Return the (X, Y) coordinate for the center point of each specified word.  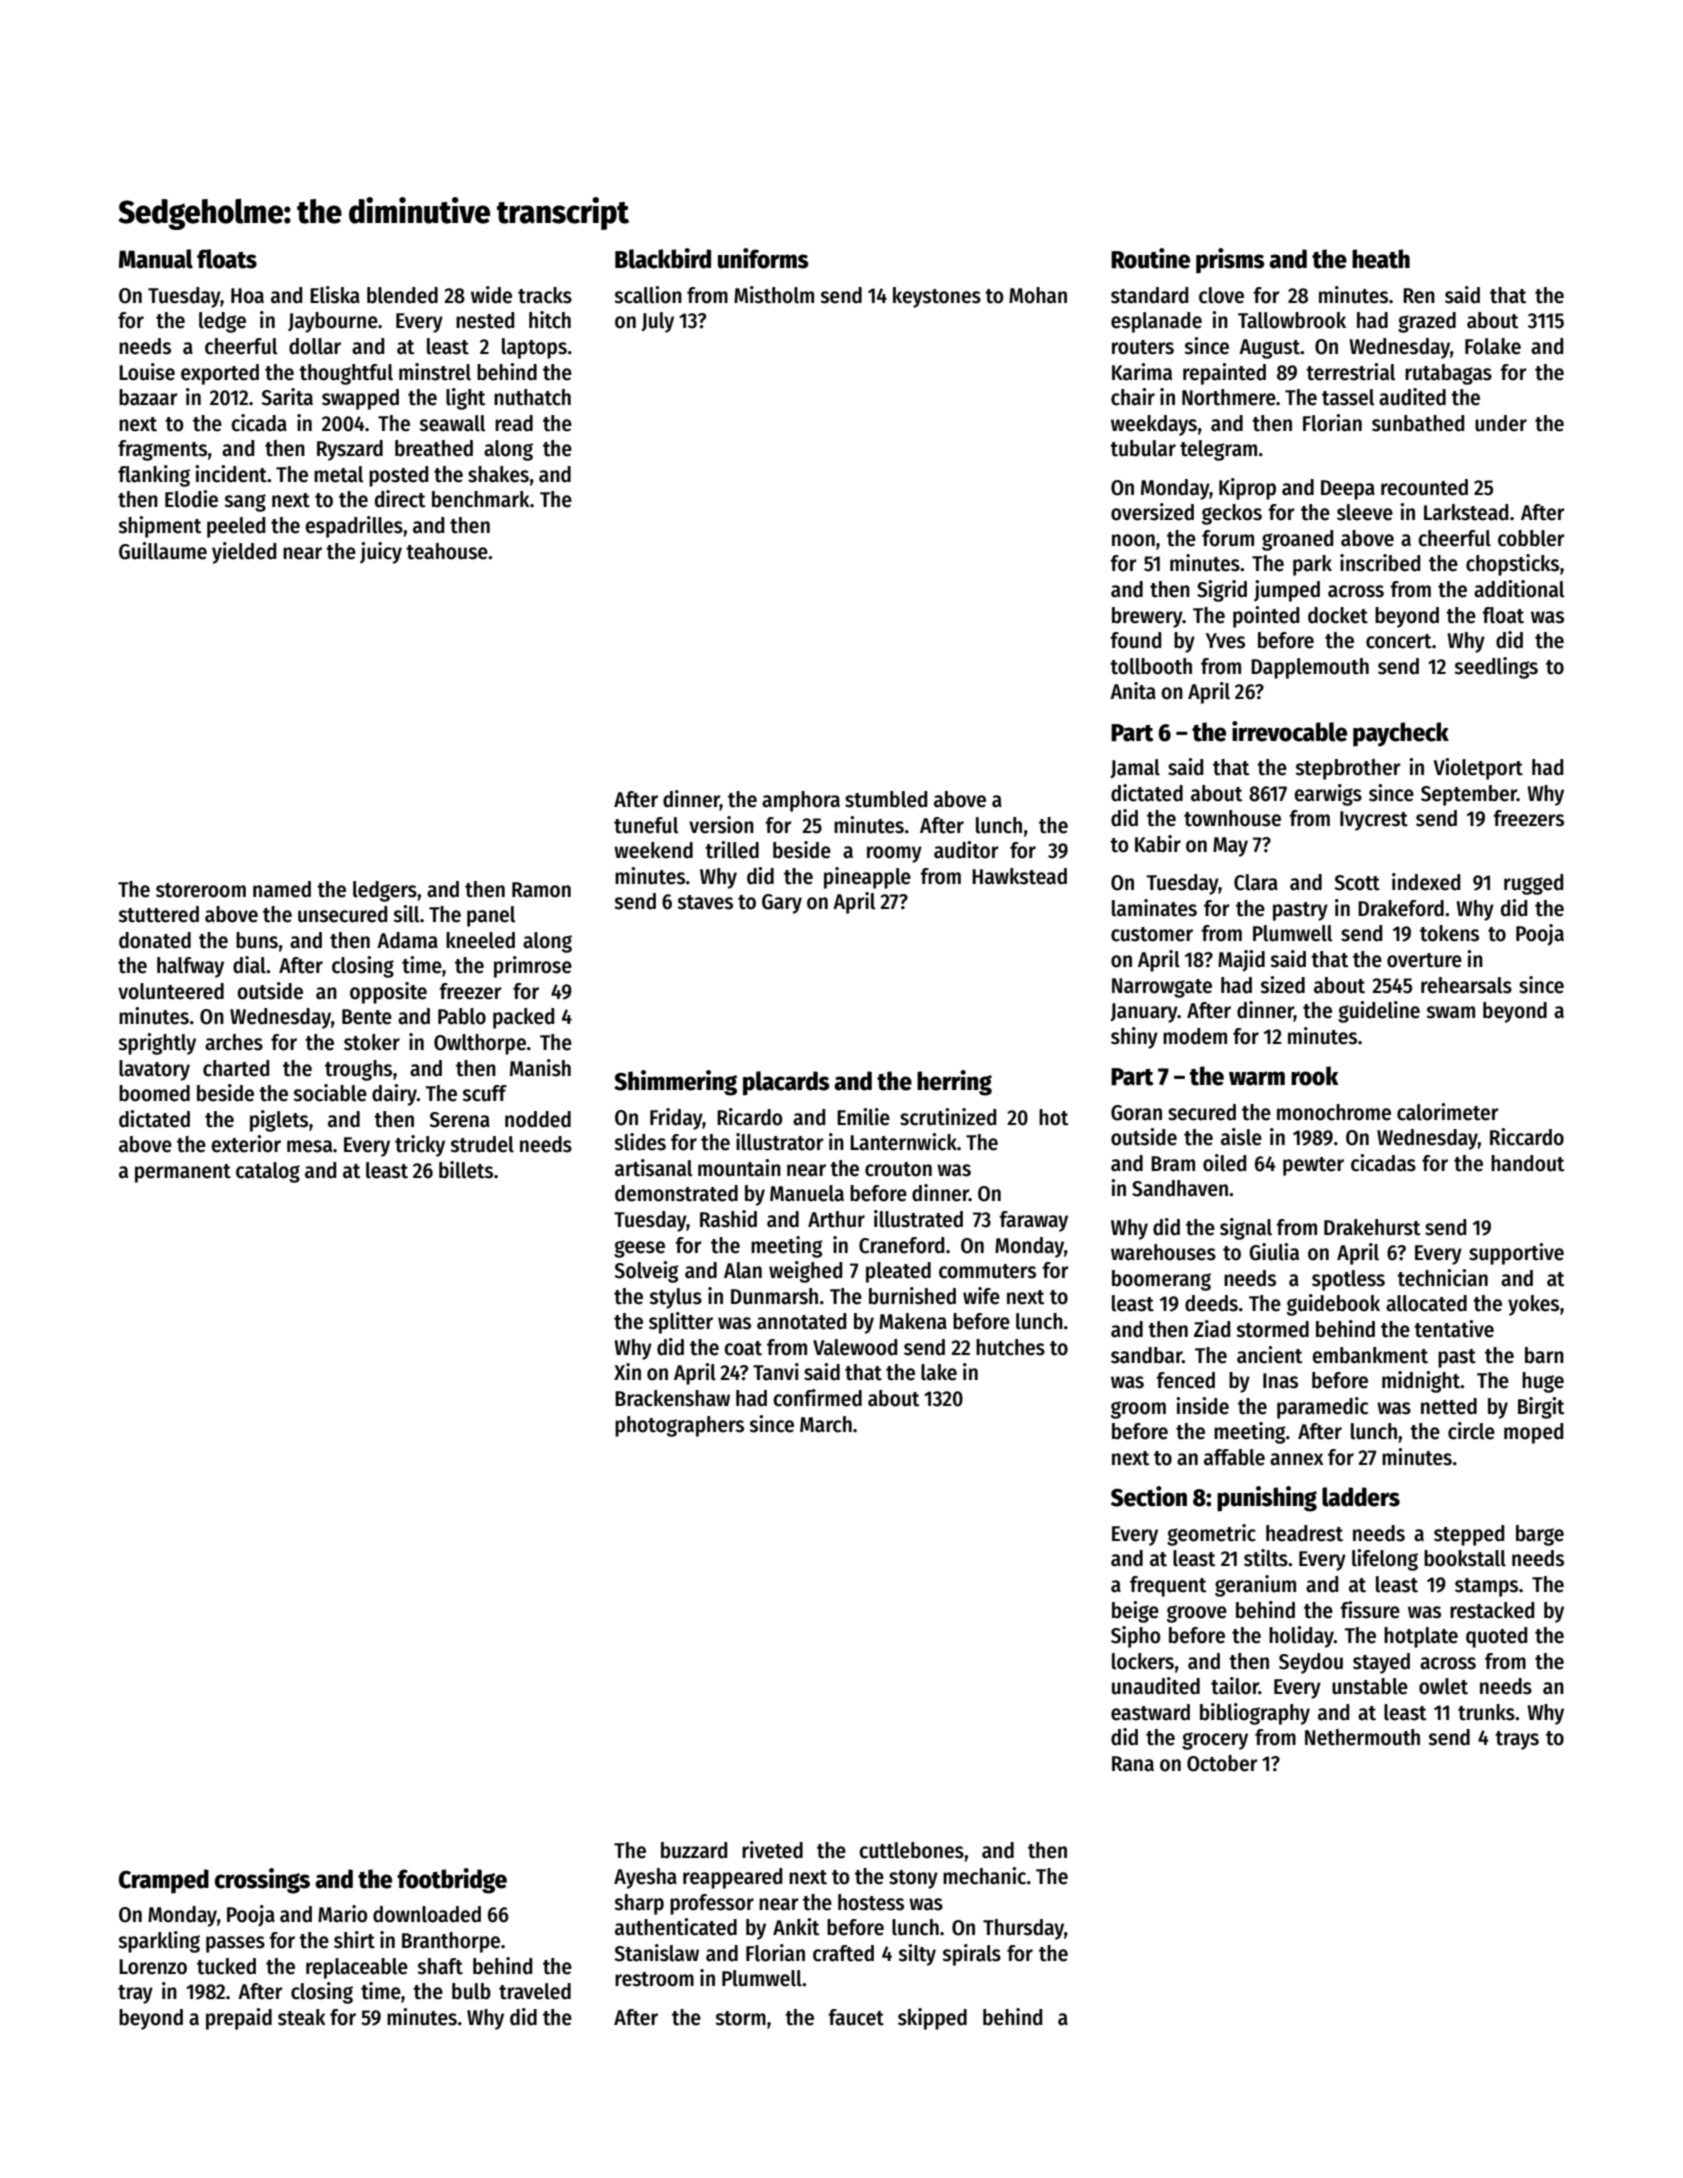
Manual (156, 259)
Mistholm (774, 295)
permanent (183, 1173)
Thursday (1023, 1929)
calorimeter (1447, 1112)
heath (1381, 259)
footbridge (452, 1881)
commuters (987, 1271)
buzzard (694, 1850)
